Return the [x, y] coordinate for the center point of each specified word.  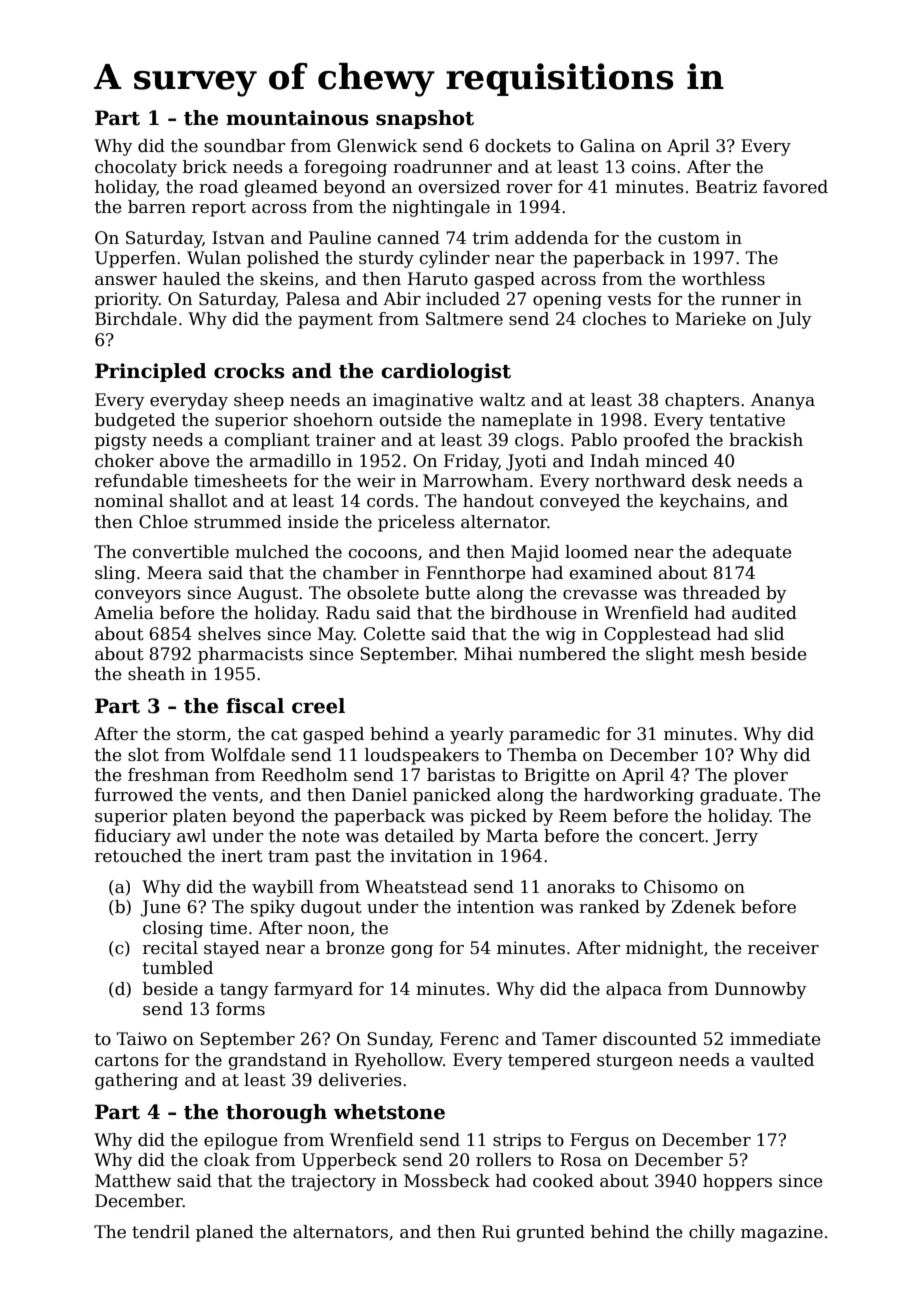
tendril [161, 1232]
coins [654, 167]
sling [115, 574]
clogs [537, 441]
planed [225, 1233]
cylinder [455, 259]
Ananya [783, 401]
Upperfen [135, 259]
